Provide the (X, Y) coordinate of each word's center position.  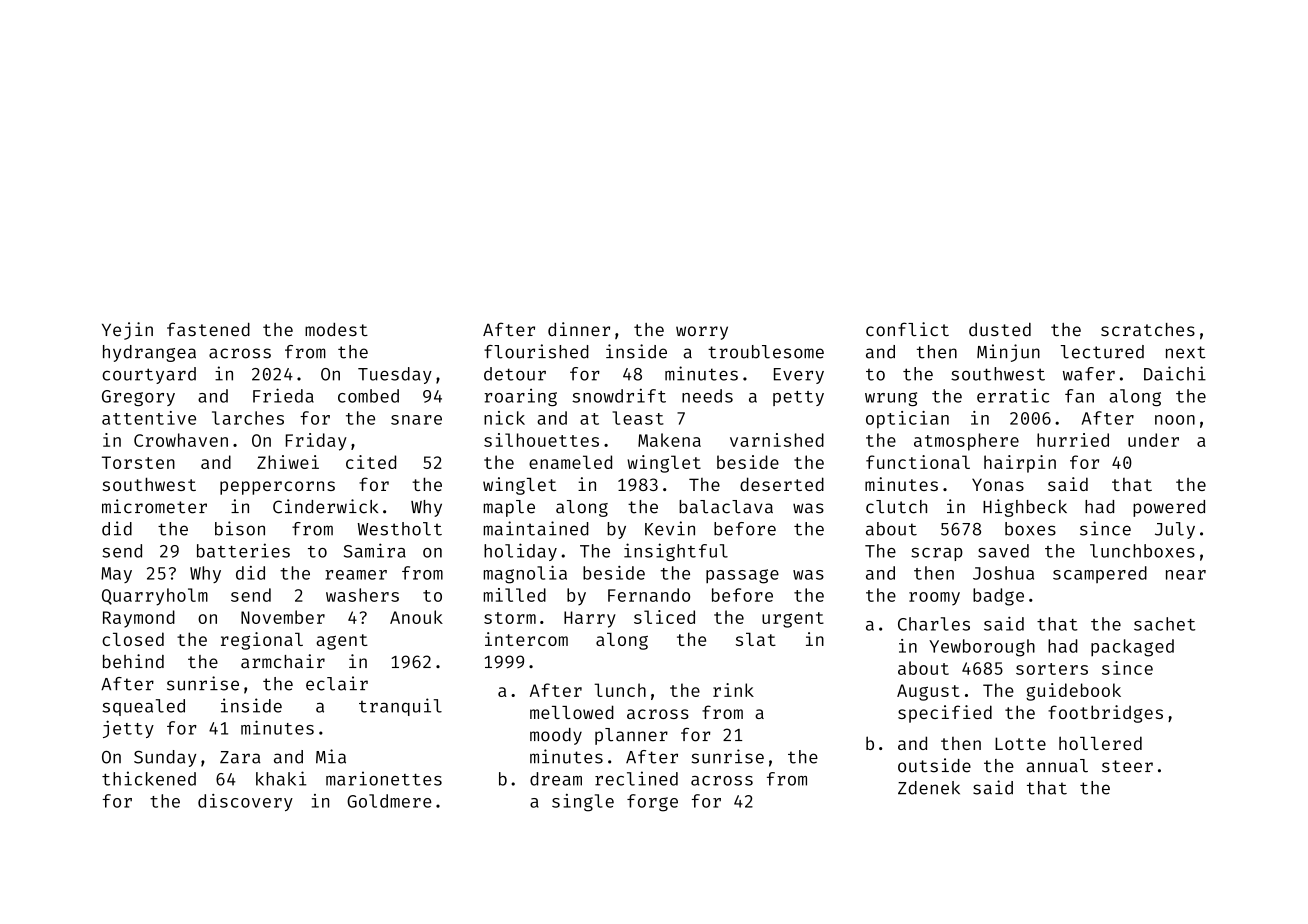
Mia (331, 756)
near (1186, 575)
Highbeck (1025, 508)
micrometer (154, 506)
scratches (1148, 329)
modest (336, 329)
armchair (283, 661)
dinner (579, 329)
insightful (676, 552)
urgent (793, 620)
